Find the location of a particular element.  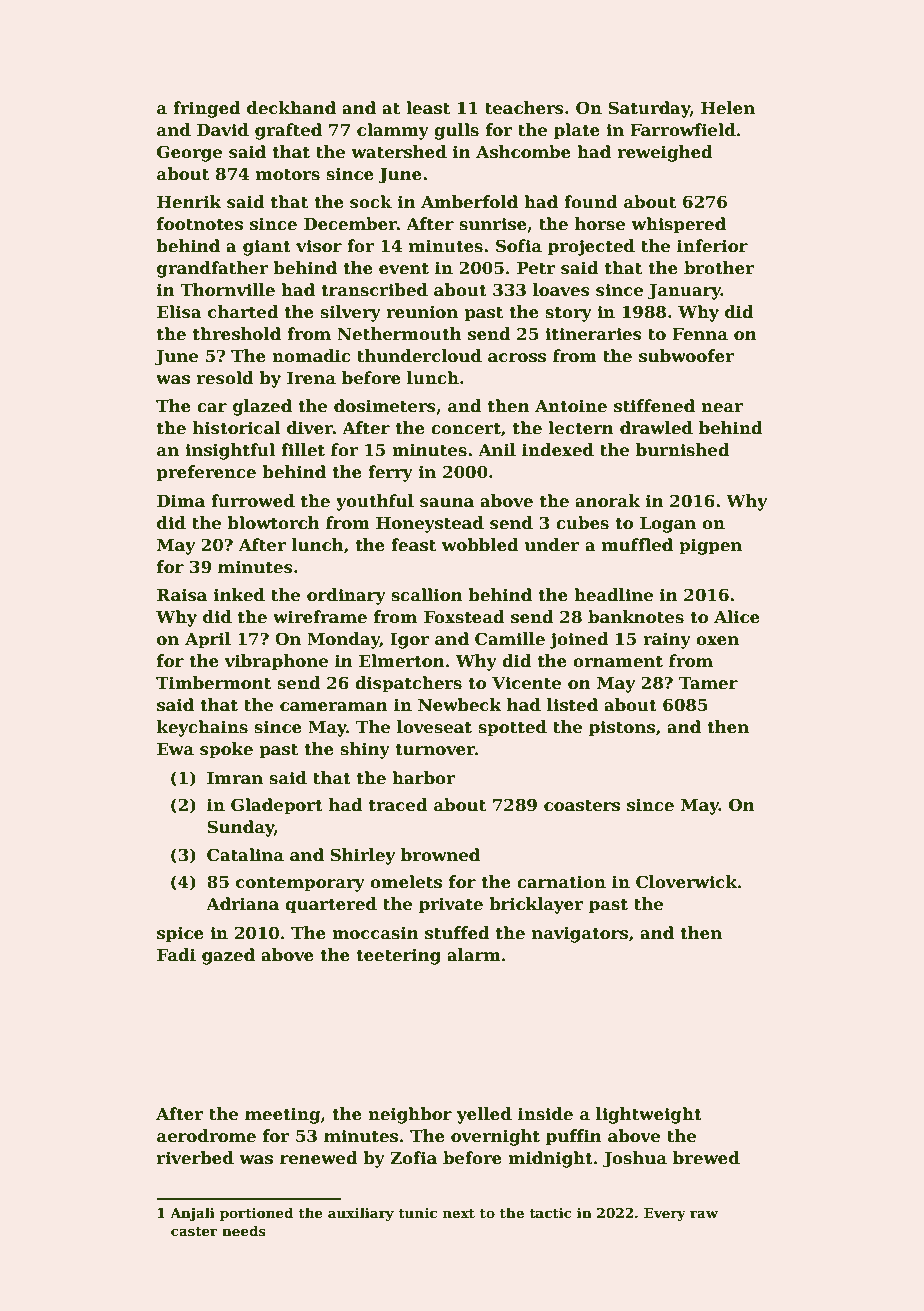

fringed is located at coordinates (207, 109).
